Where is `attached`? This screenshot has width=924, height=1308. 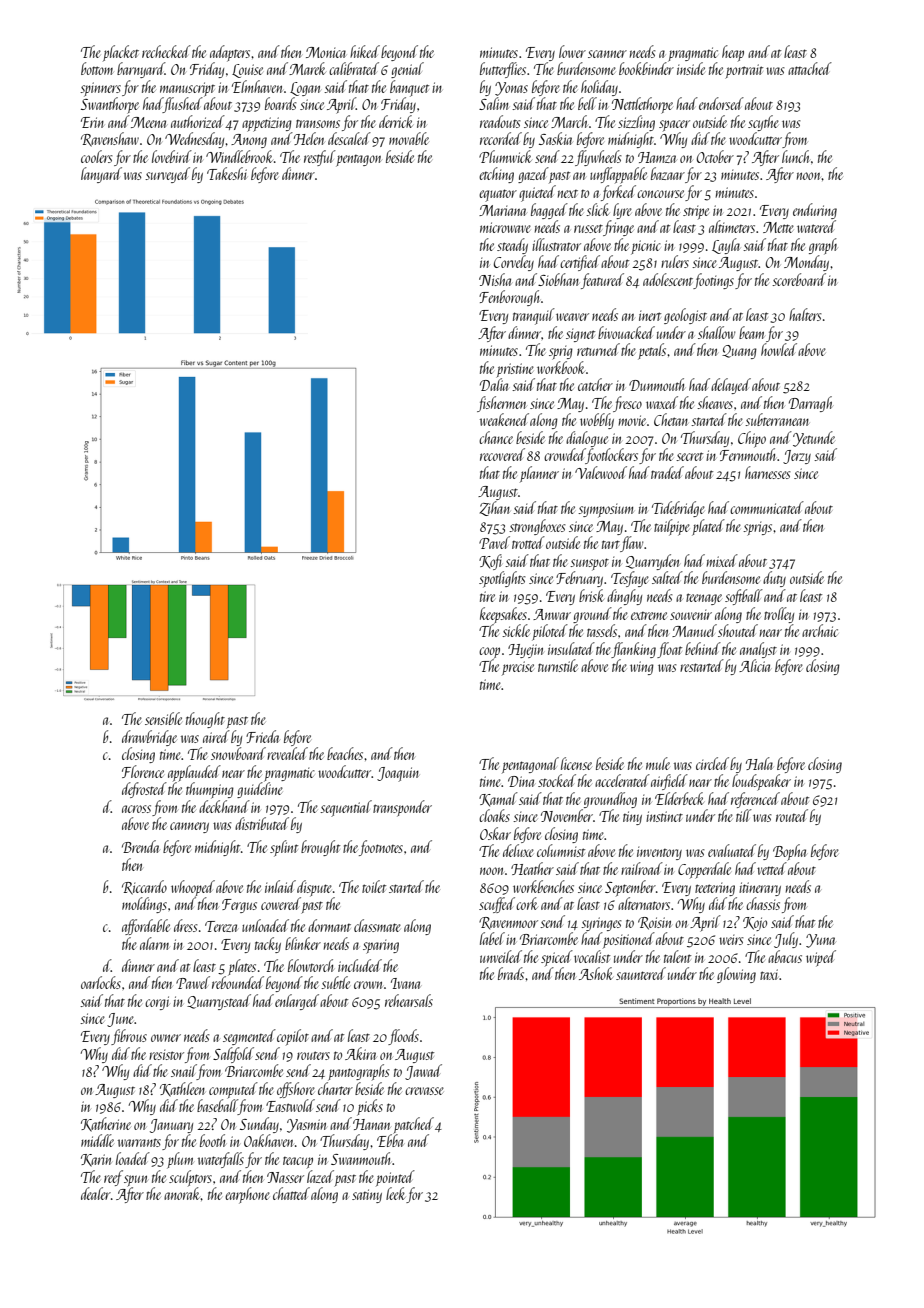
attached is located at coordinates (810, 68).
